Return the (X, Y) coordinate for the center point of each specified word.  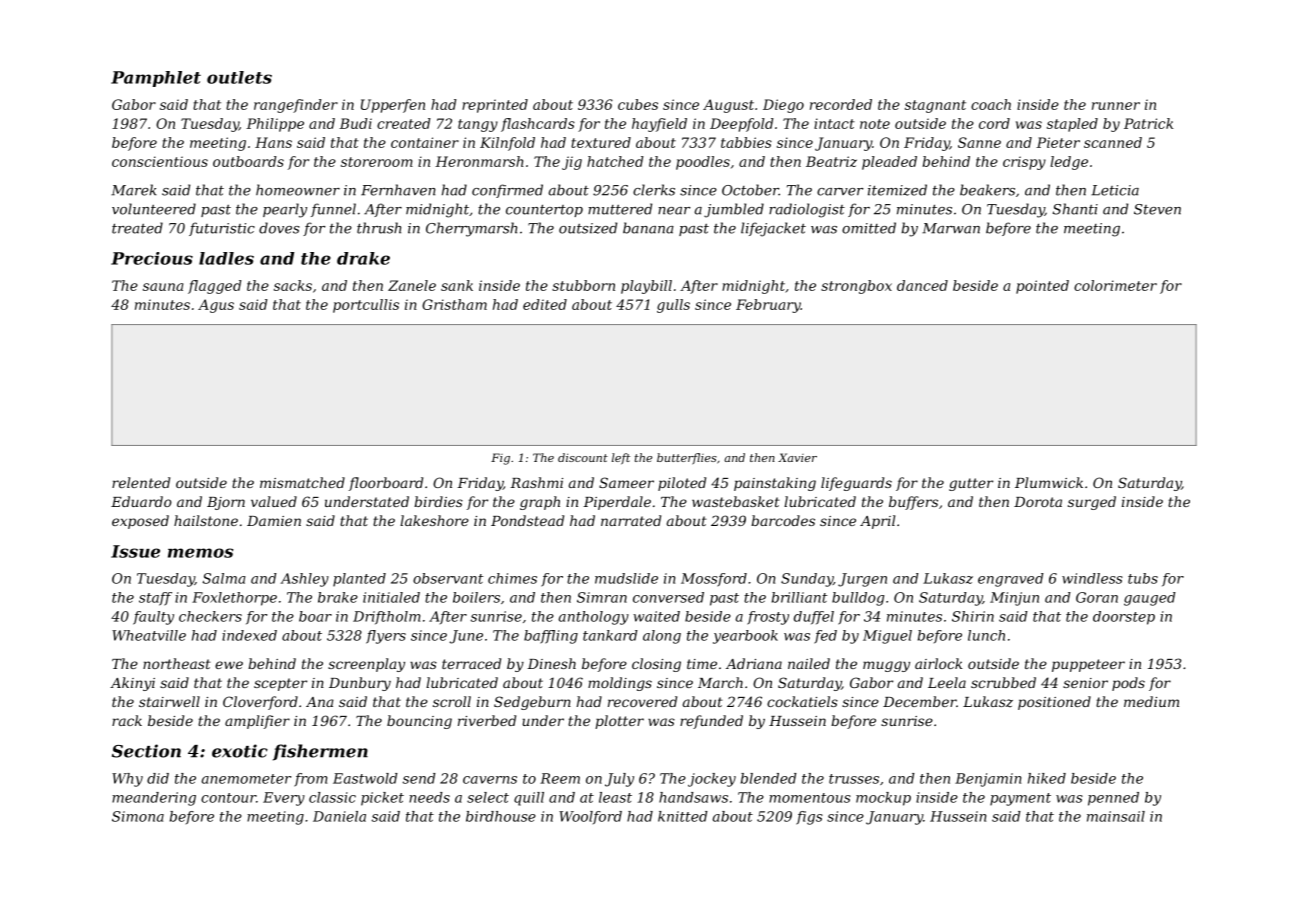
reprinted (495, 106)
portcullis (366, 306)
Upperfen (393, 106)
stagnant (935, 106)
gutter (971, 484)
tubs (1143, 578)
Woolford (590, 817)
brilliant (799, 597)
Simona (138, 816)
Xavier (797, 457)
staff (155, 599)
